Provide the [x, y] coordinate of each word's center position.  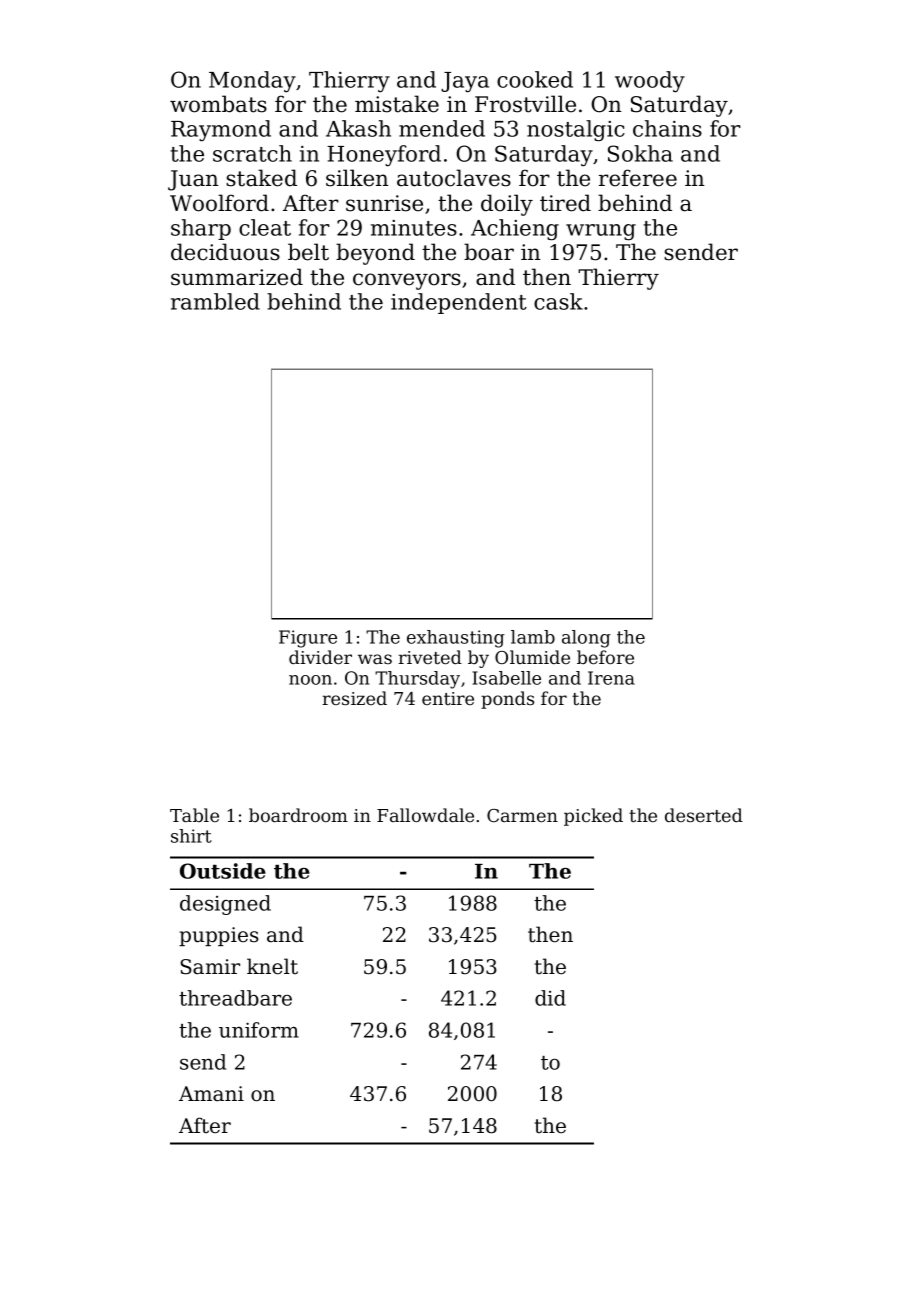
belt [308, 252]
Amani [211, 1094]
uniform [259, 1030]
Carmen [522, 815]
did [550, 998]
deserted [704, 815]
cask [558, 301]
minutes [414, 228]
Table [194, 815]
